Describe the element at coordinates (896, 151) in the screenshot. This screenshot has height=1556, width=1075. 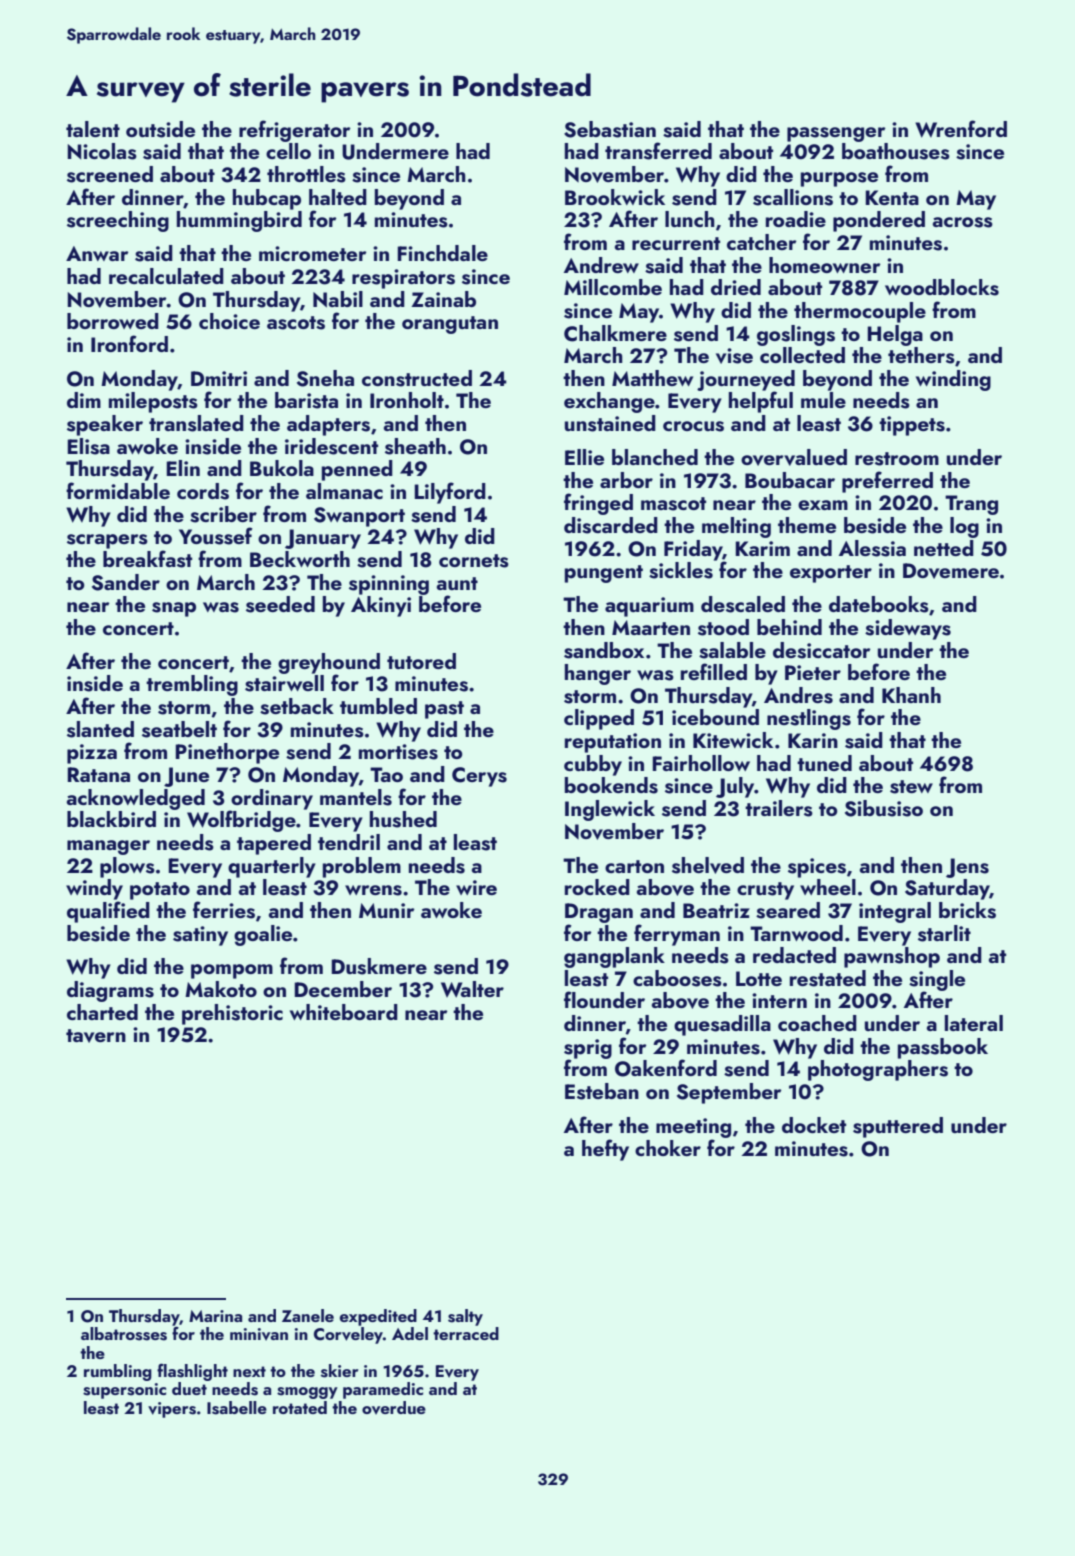
I see `boathouses` at that location.
